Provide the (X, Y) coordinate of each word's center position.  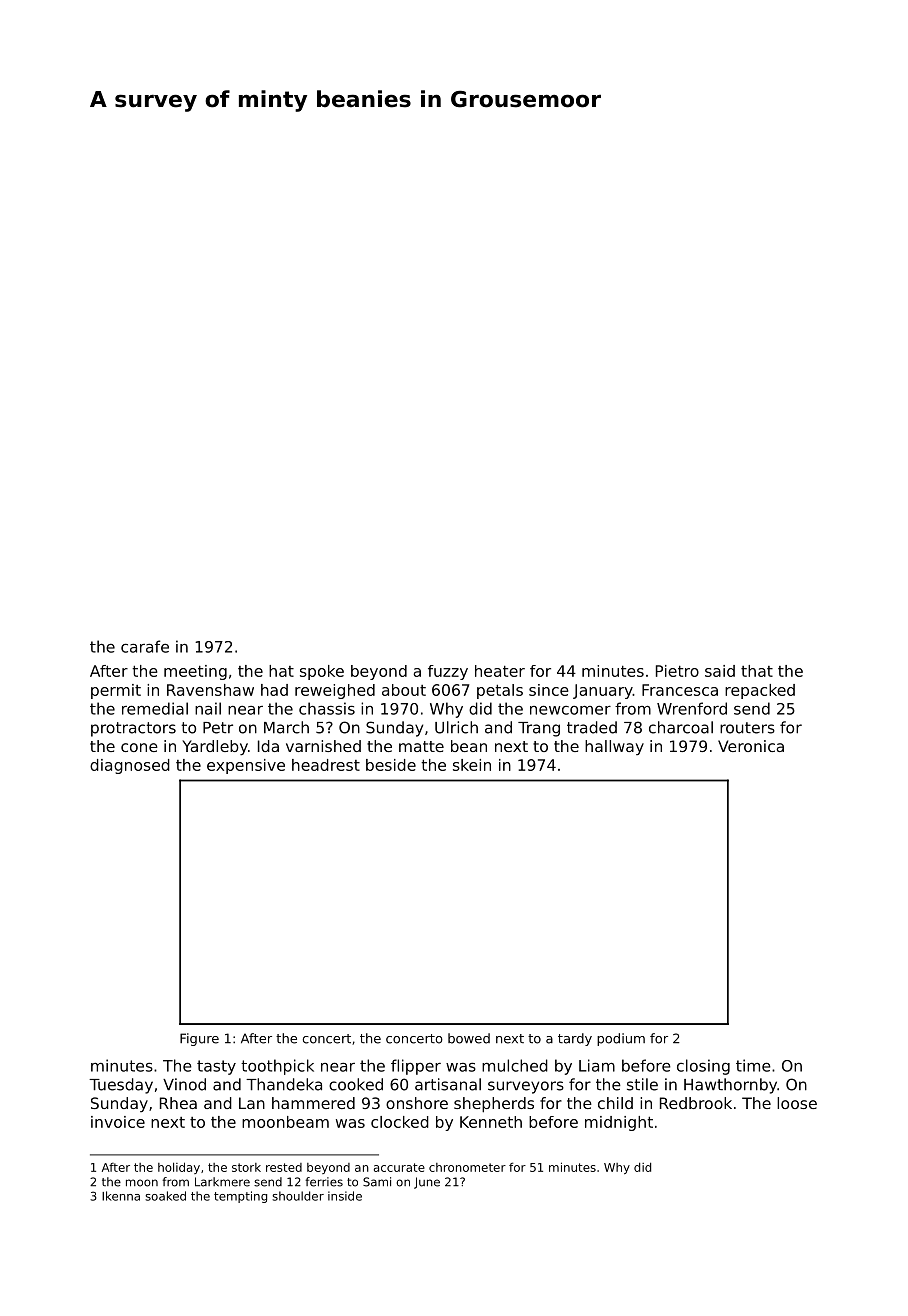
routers (747, 728)
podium (621, 1039)
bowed (469, 1038)
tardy (575, 1039)
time (753, 1065)
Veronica (751, 746)
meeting (195, 672)
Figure (199, 1039)
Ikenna (121, 1196)
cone (139, 747)
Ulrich (456, 727)
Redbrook (696, 1103)
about (404, 690)
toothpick (277, 1067)
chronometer (467, 1167)
